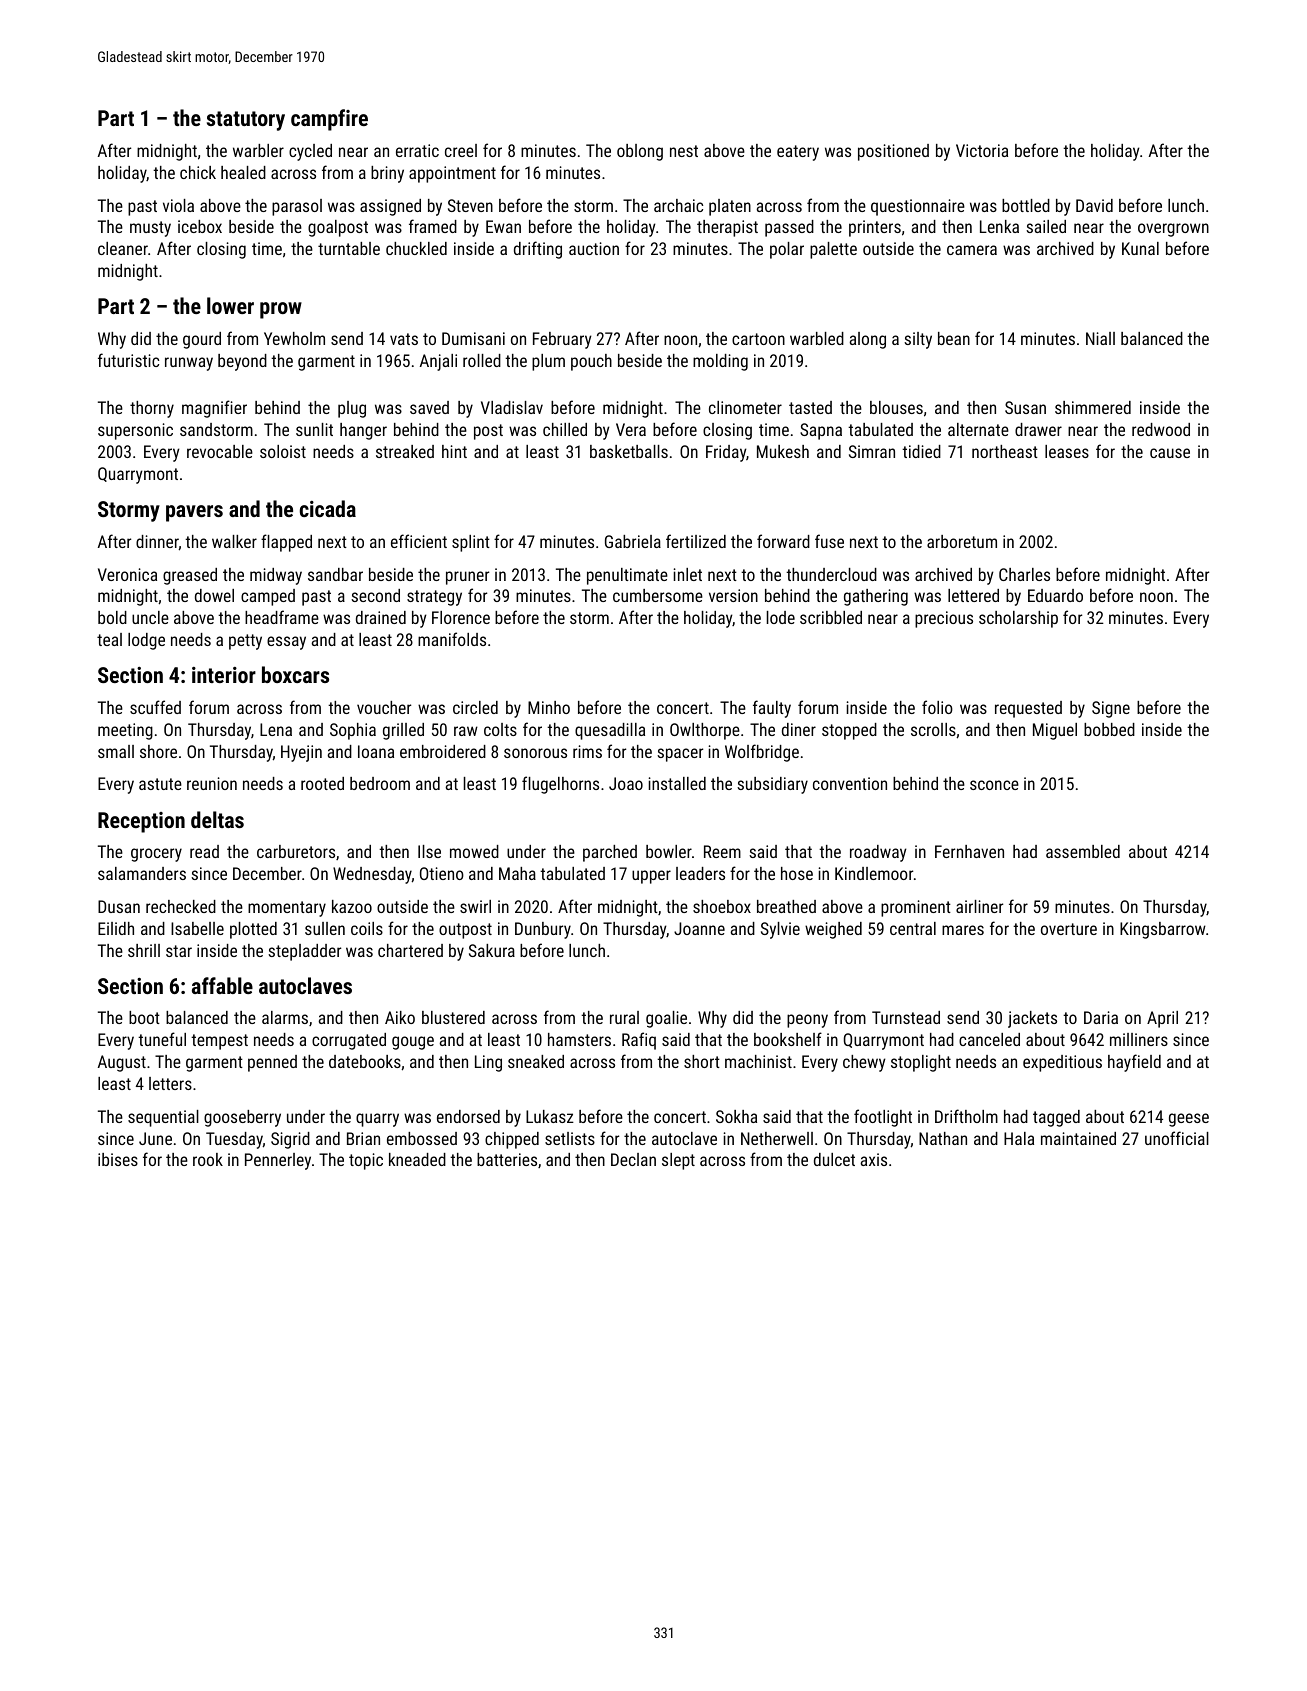 The width and height of the document is (1307, 1691). What do you see at coordinates (705, 731) in the document?
I see `Owlthorpe` at bounding box center [705, 731].
